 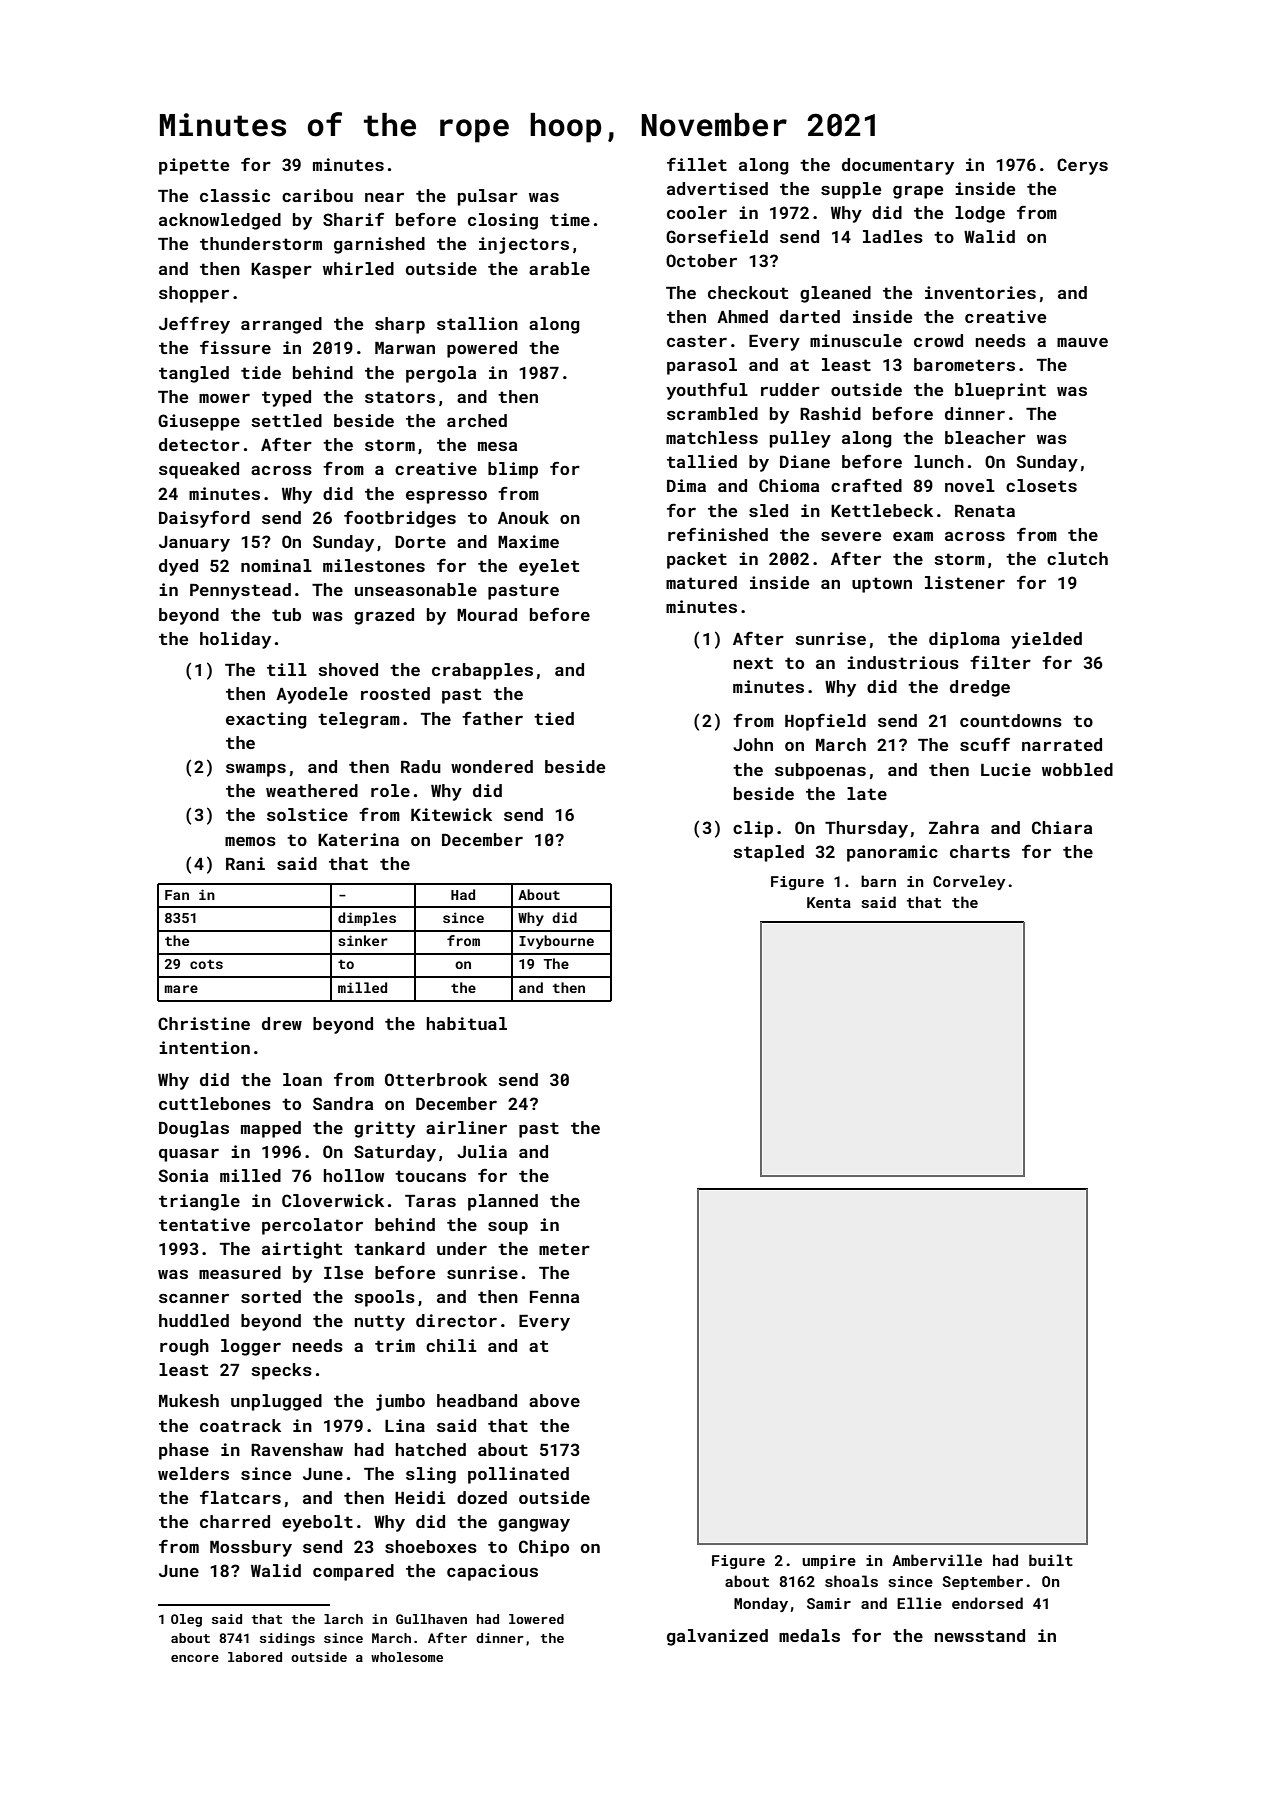 What do you see at coordinates (224, 398) in the screenshot?
I see `mower` at bounding box center [224, 398].
